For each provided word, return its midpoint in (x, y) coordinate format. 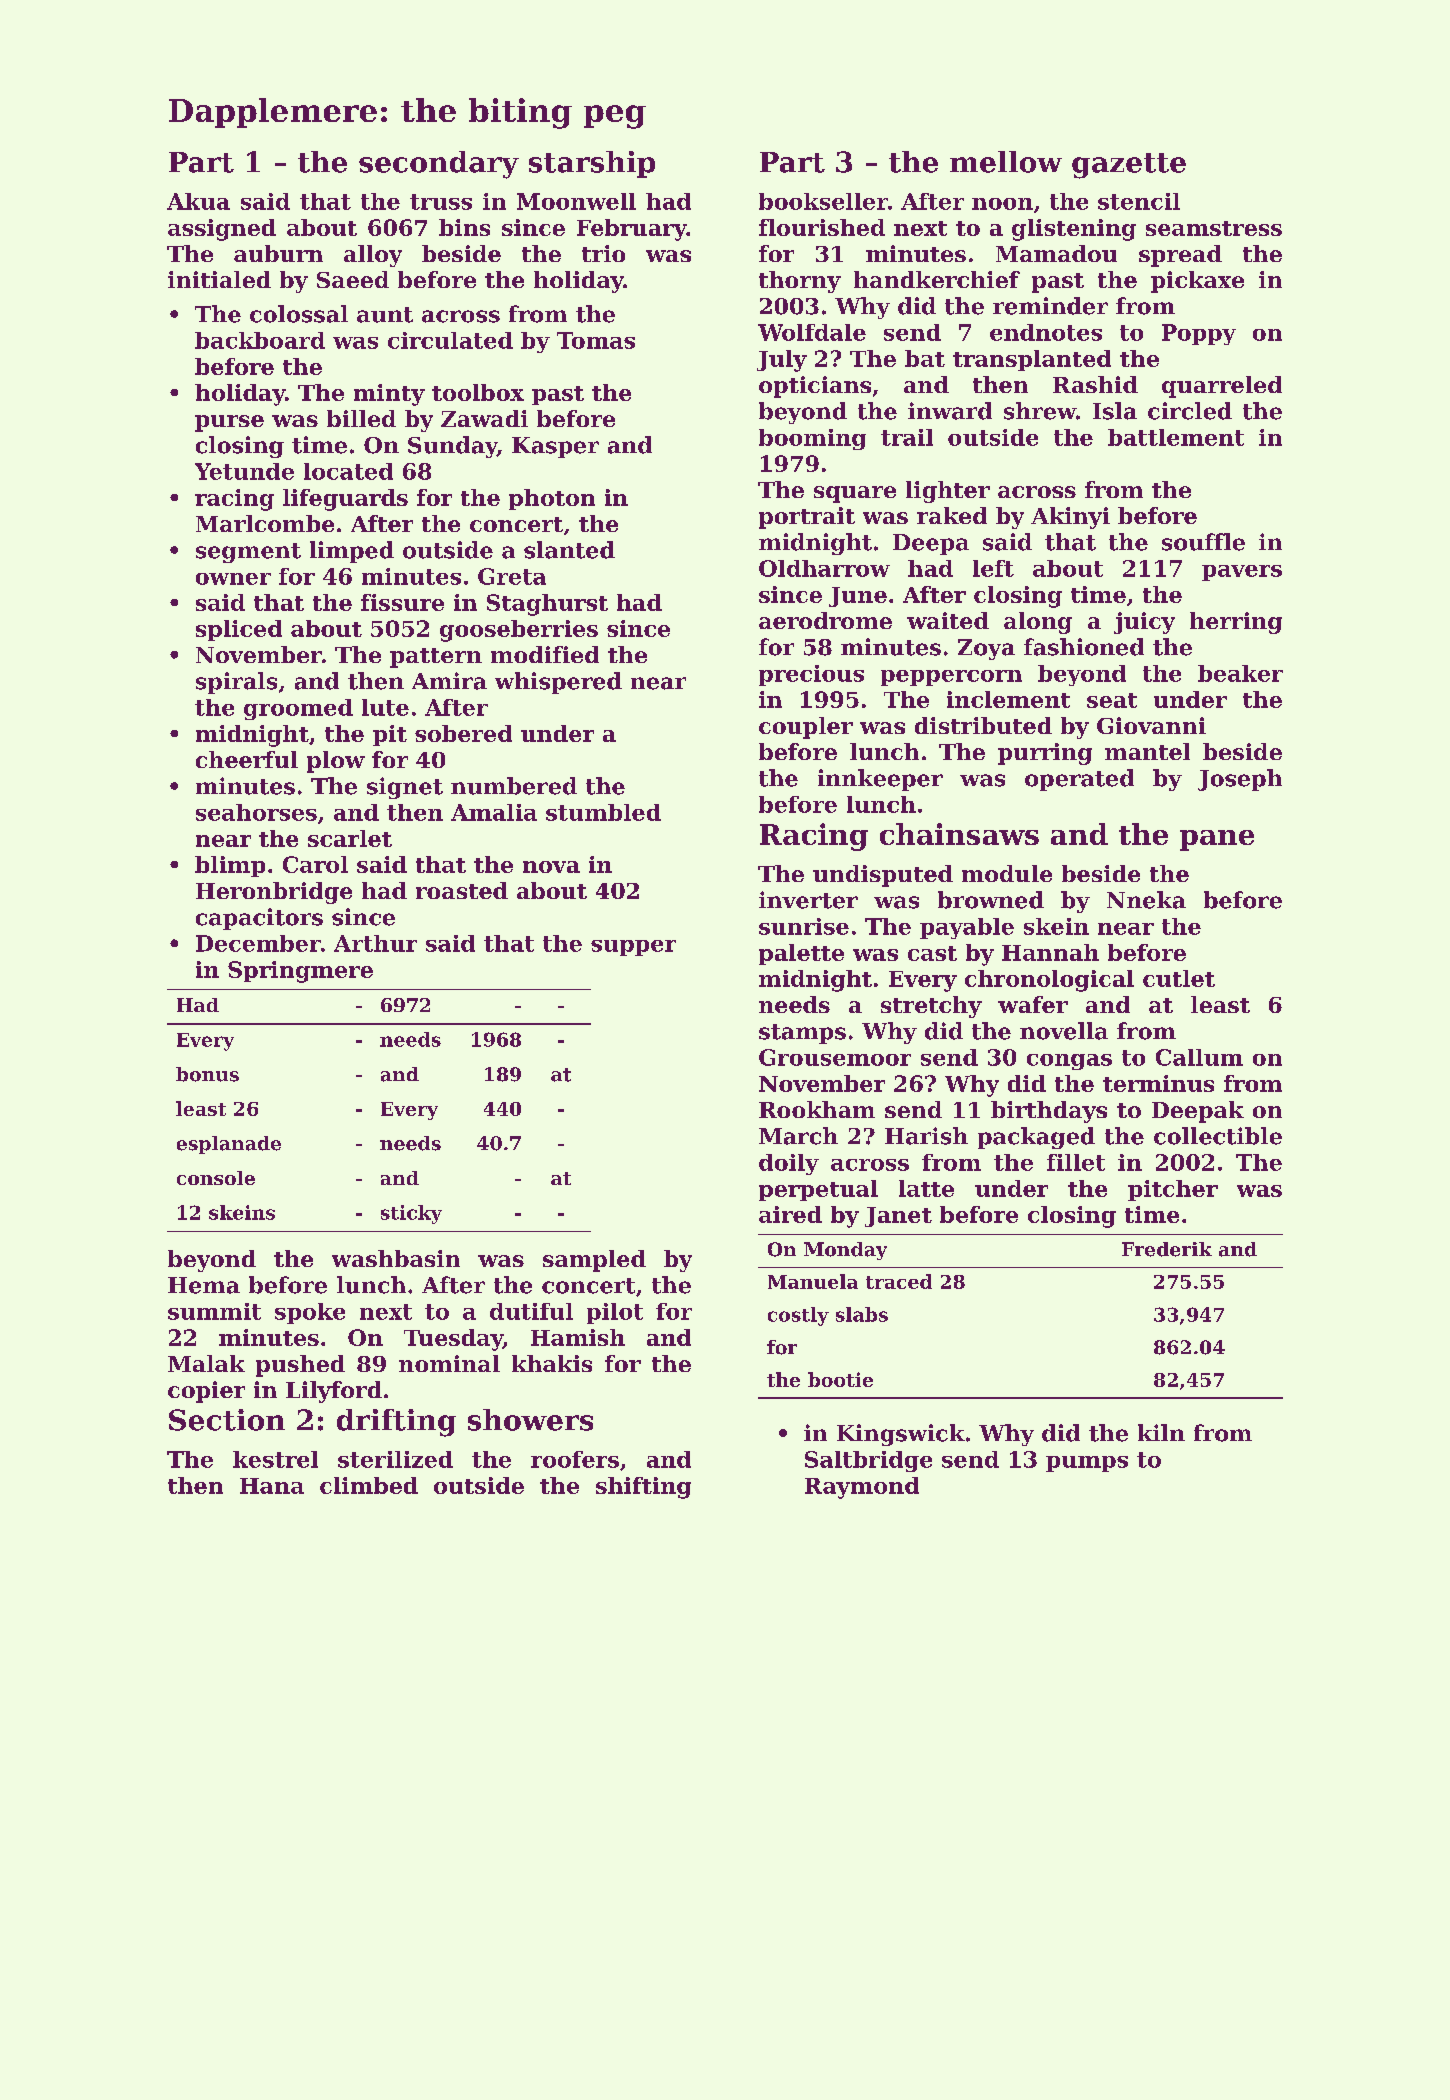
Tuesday (453, 1340)
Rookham (817, 1109)
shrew (1040, 411)
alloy (373, 256)
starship (592, 164)
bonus (207, 1074)
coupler (806, 728)
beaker (1240, 673)
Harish (926, 1136)
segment (248, 553)
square (855, 494)
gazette (1129, 166)
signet (405, 788)
